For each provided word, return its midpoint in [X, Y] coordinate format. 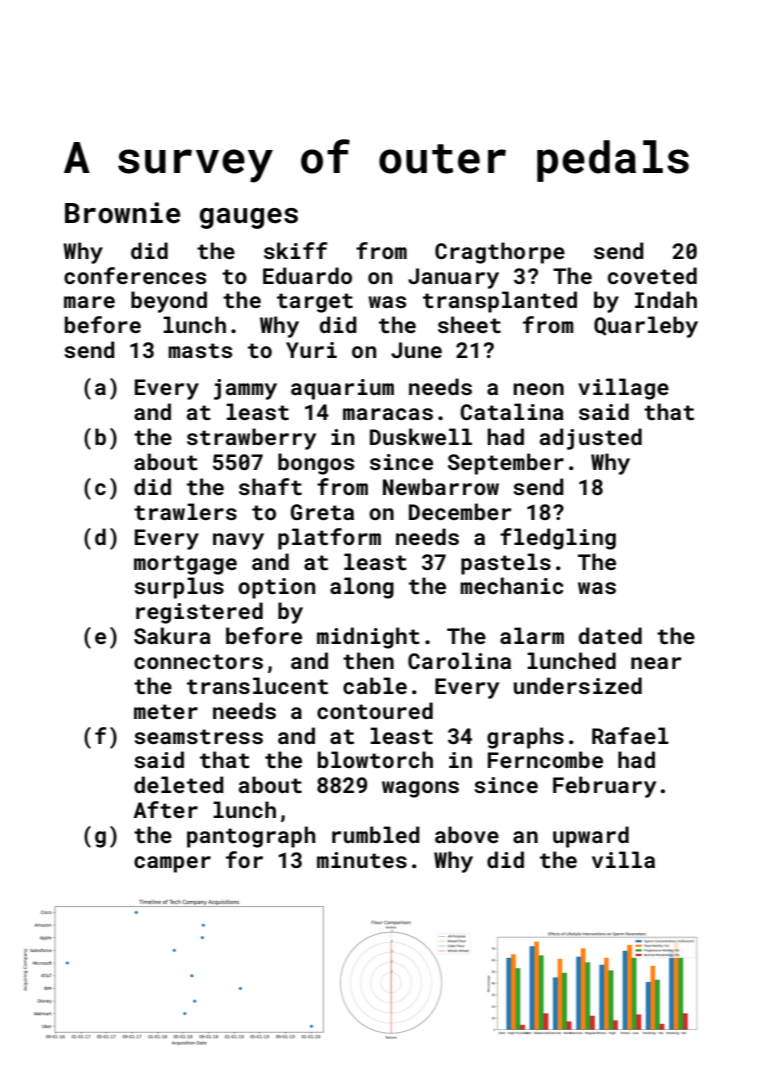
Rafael [630, 735]
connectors [198, 661]
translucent [257, 685]
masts [200, 350]
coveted [652, 275]
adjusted [591, 439]
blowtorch [375, 759]
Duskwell [421, 436]
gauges [249, 218]
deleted [179, 784]
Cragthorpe [500, 253]
